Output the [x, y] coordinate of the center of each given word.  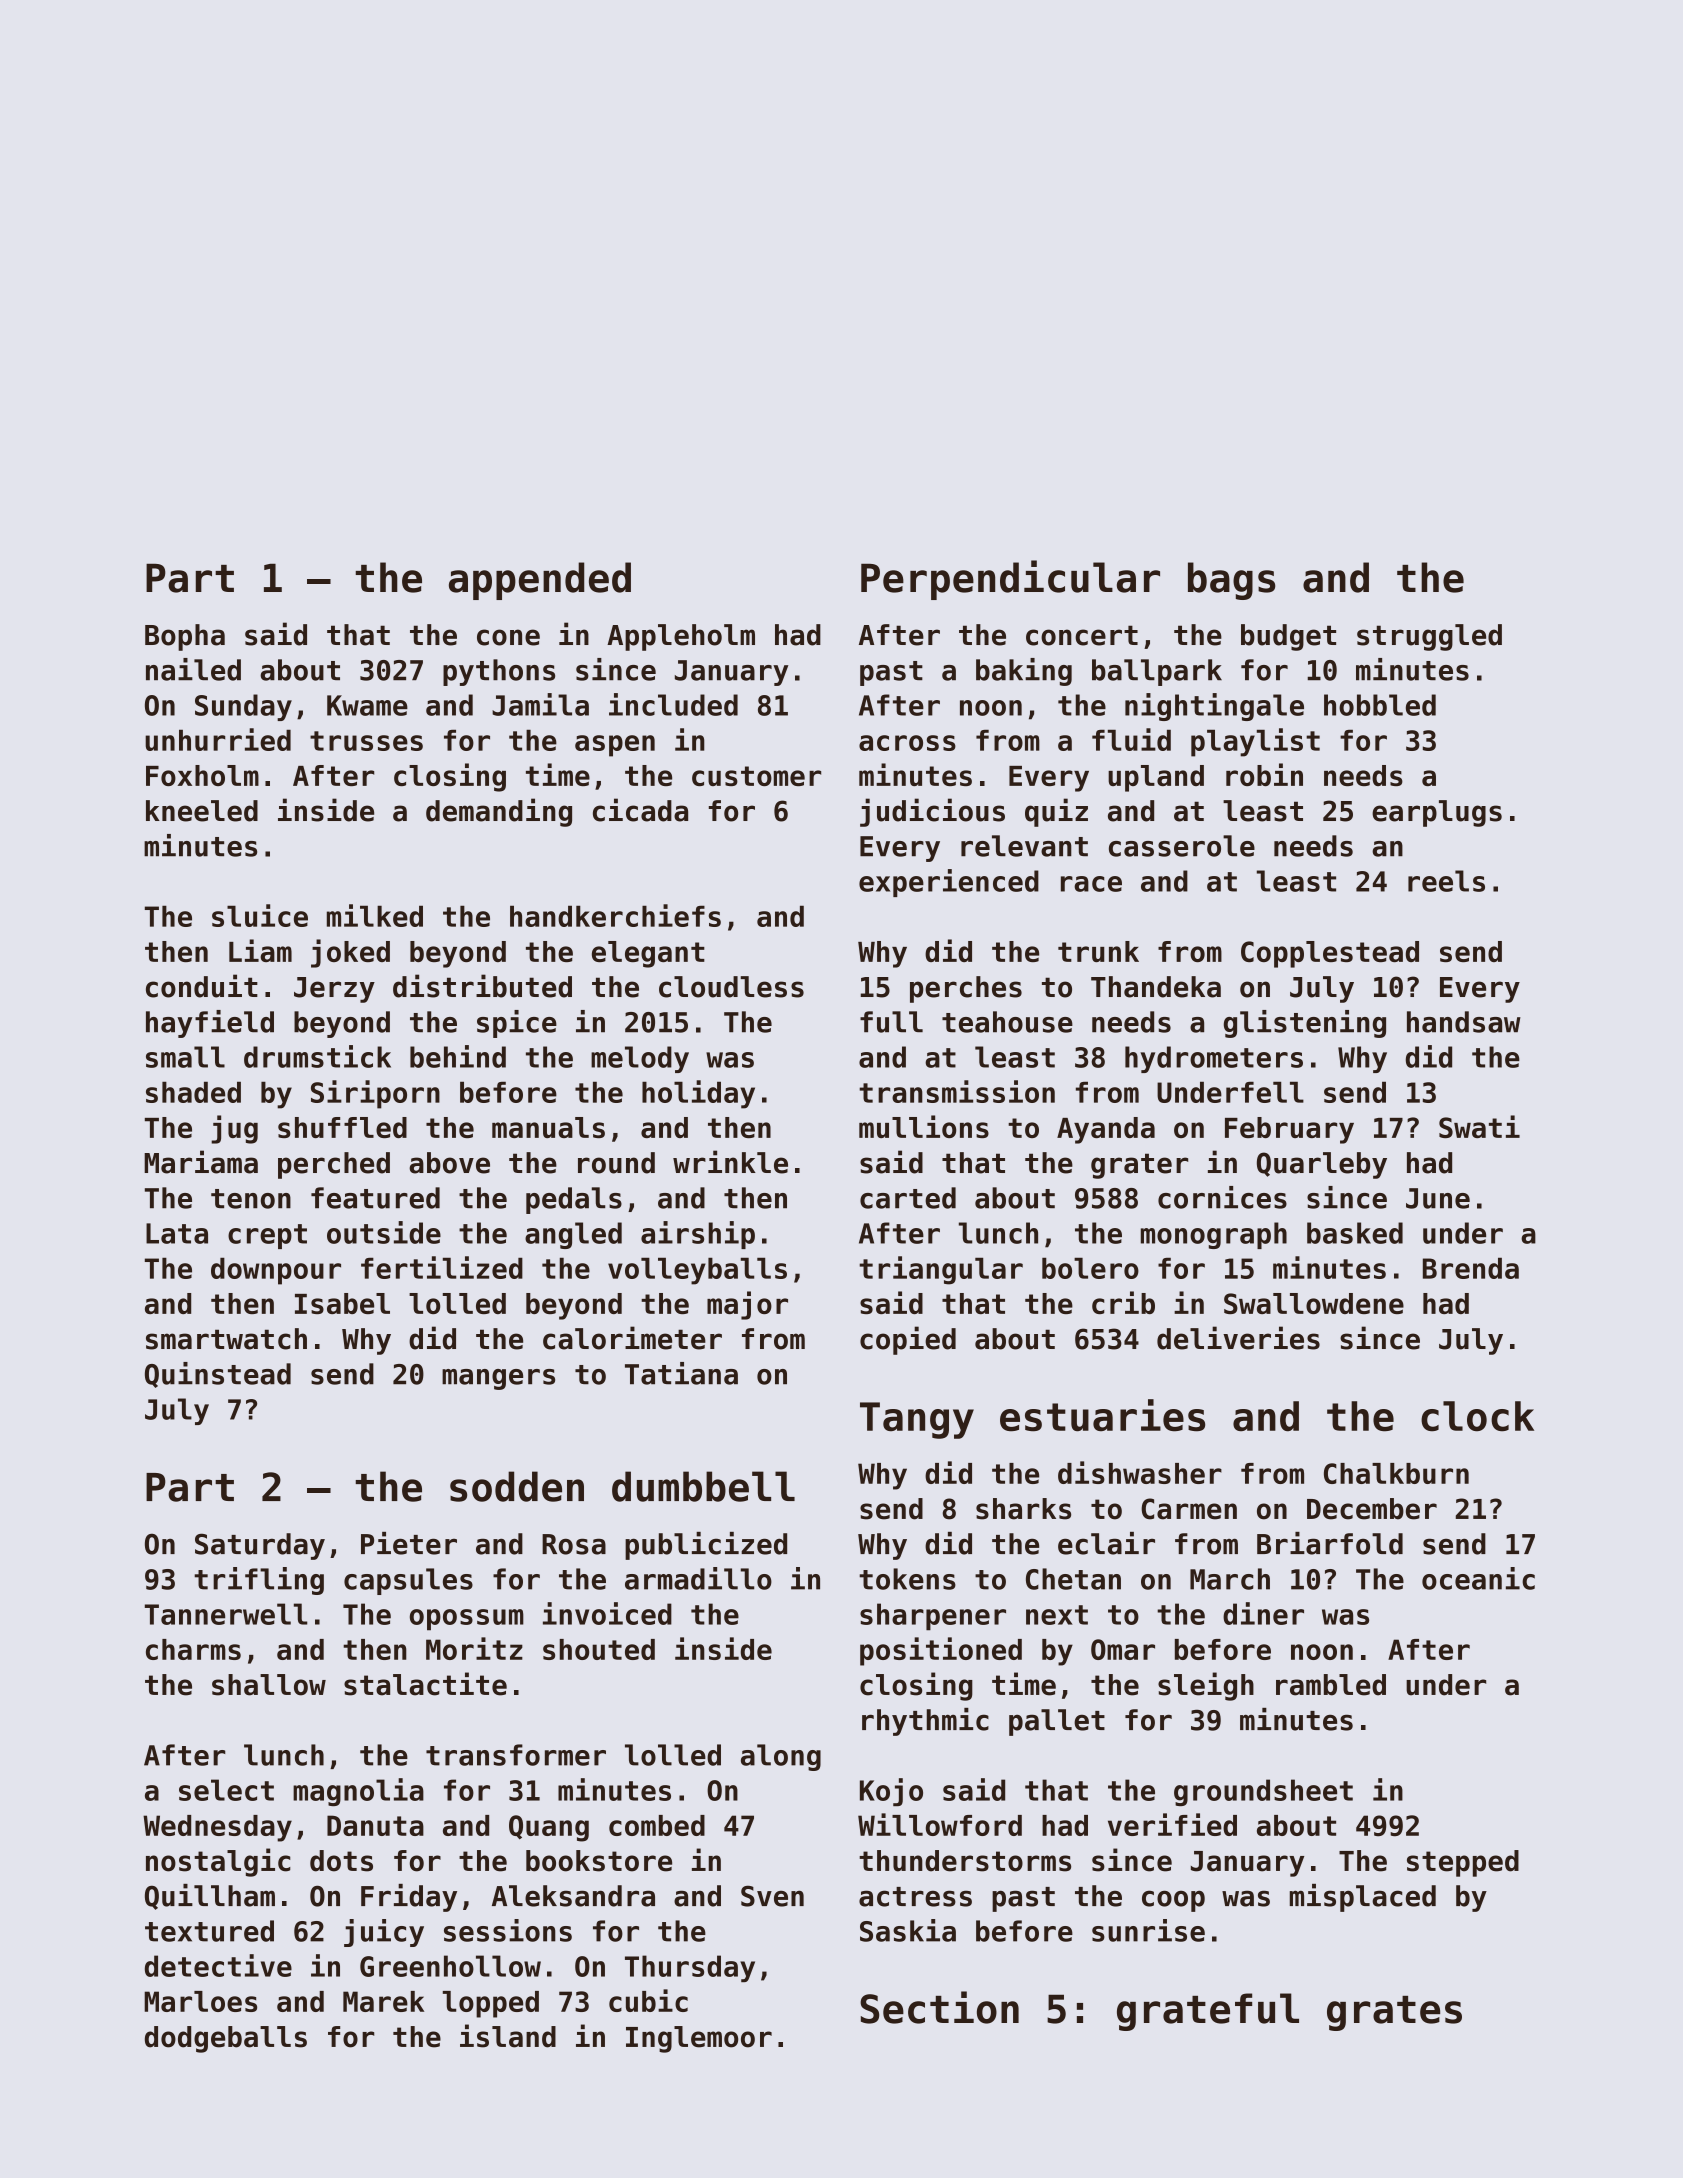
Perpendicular [1010, 580]
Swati [1479, 1126]
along [781, 1757]
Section [939, 2007]
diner [1263, 1613]
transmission [957, 1091]
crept [267, 1236]
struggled [1429, 637]
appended [540, 581]
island [508, 2036]
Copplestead [1330, 954]
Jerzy [334, 990]
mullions [924, 1126]
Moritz [474, 1648]
